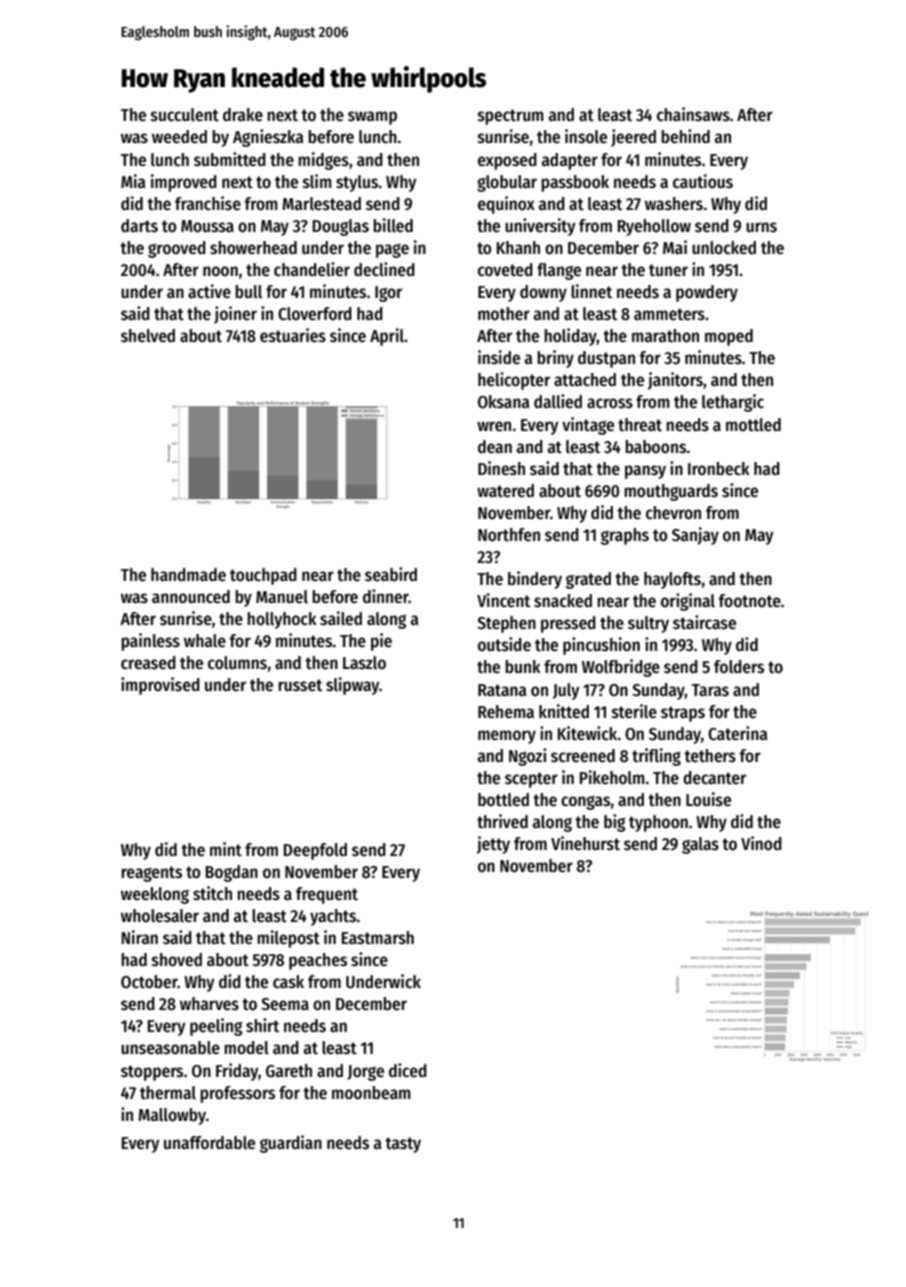  I want to click on succulent, so click(185, 115).
